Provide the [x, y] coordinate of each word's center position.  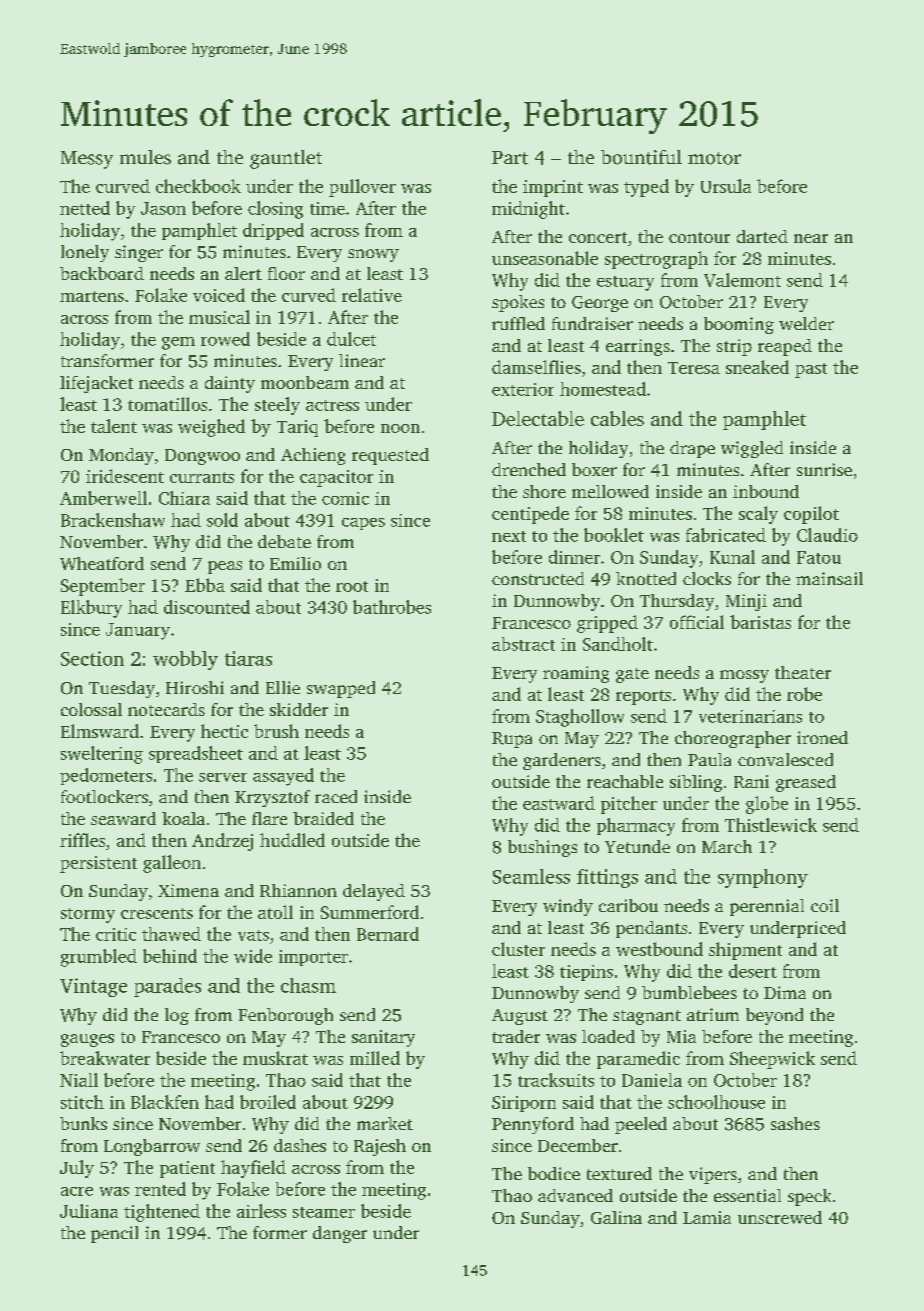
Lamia [707, 1217]
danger [340, 1234]
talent [114, 426]
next [509, 536]
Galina [616, 1217]
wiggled [752, 449]
